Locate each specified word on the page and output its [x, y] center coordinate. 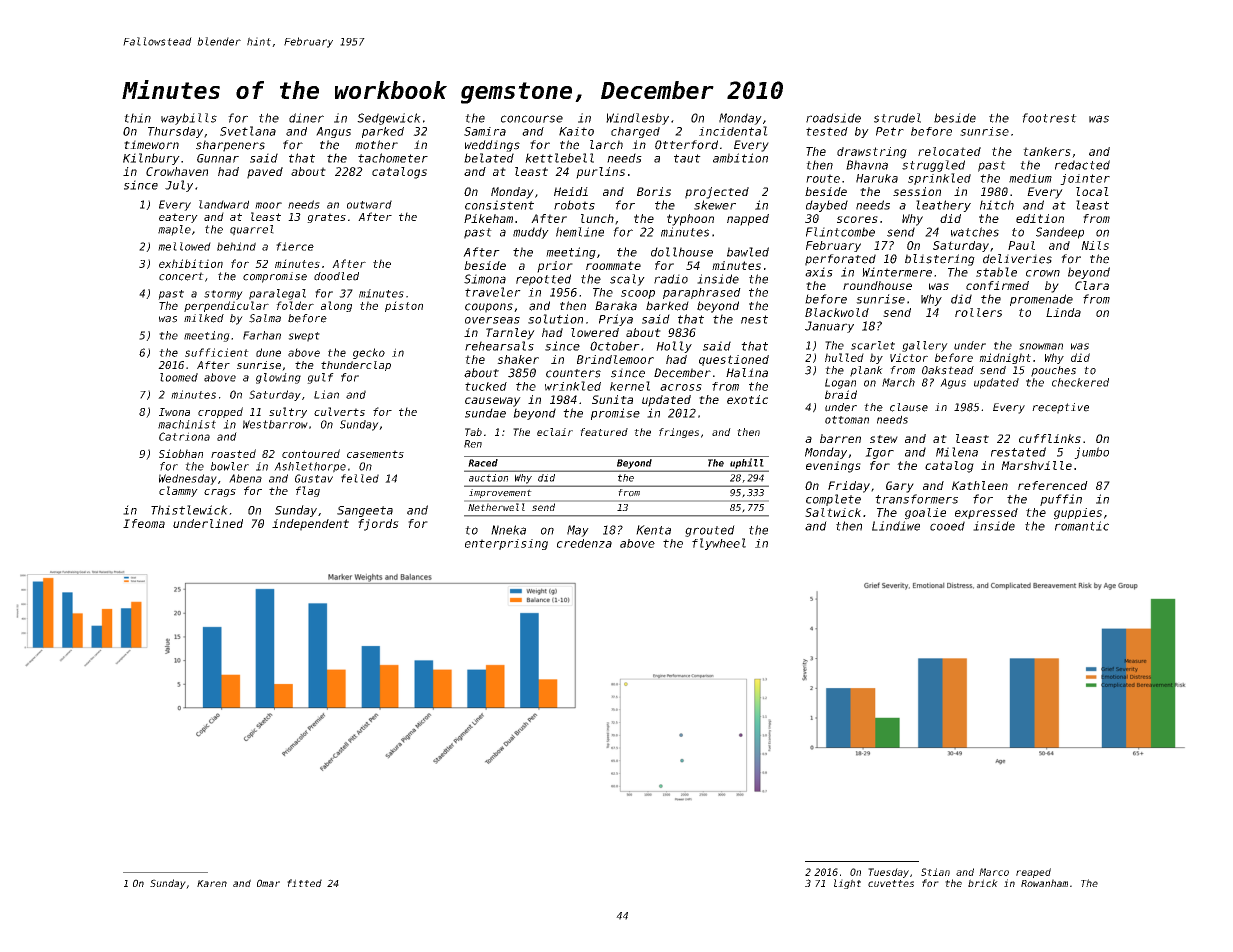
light [847, 884]
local [1092, 191]
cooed [947, 526]
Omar [268, 883]
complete [833, 500]
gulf [320, 378]
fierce [295, 246]
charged [635, 132]
